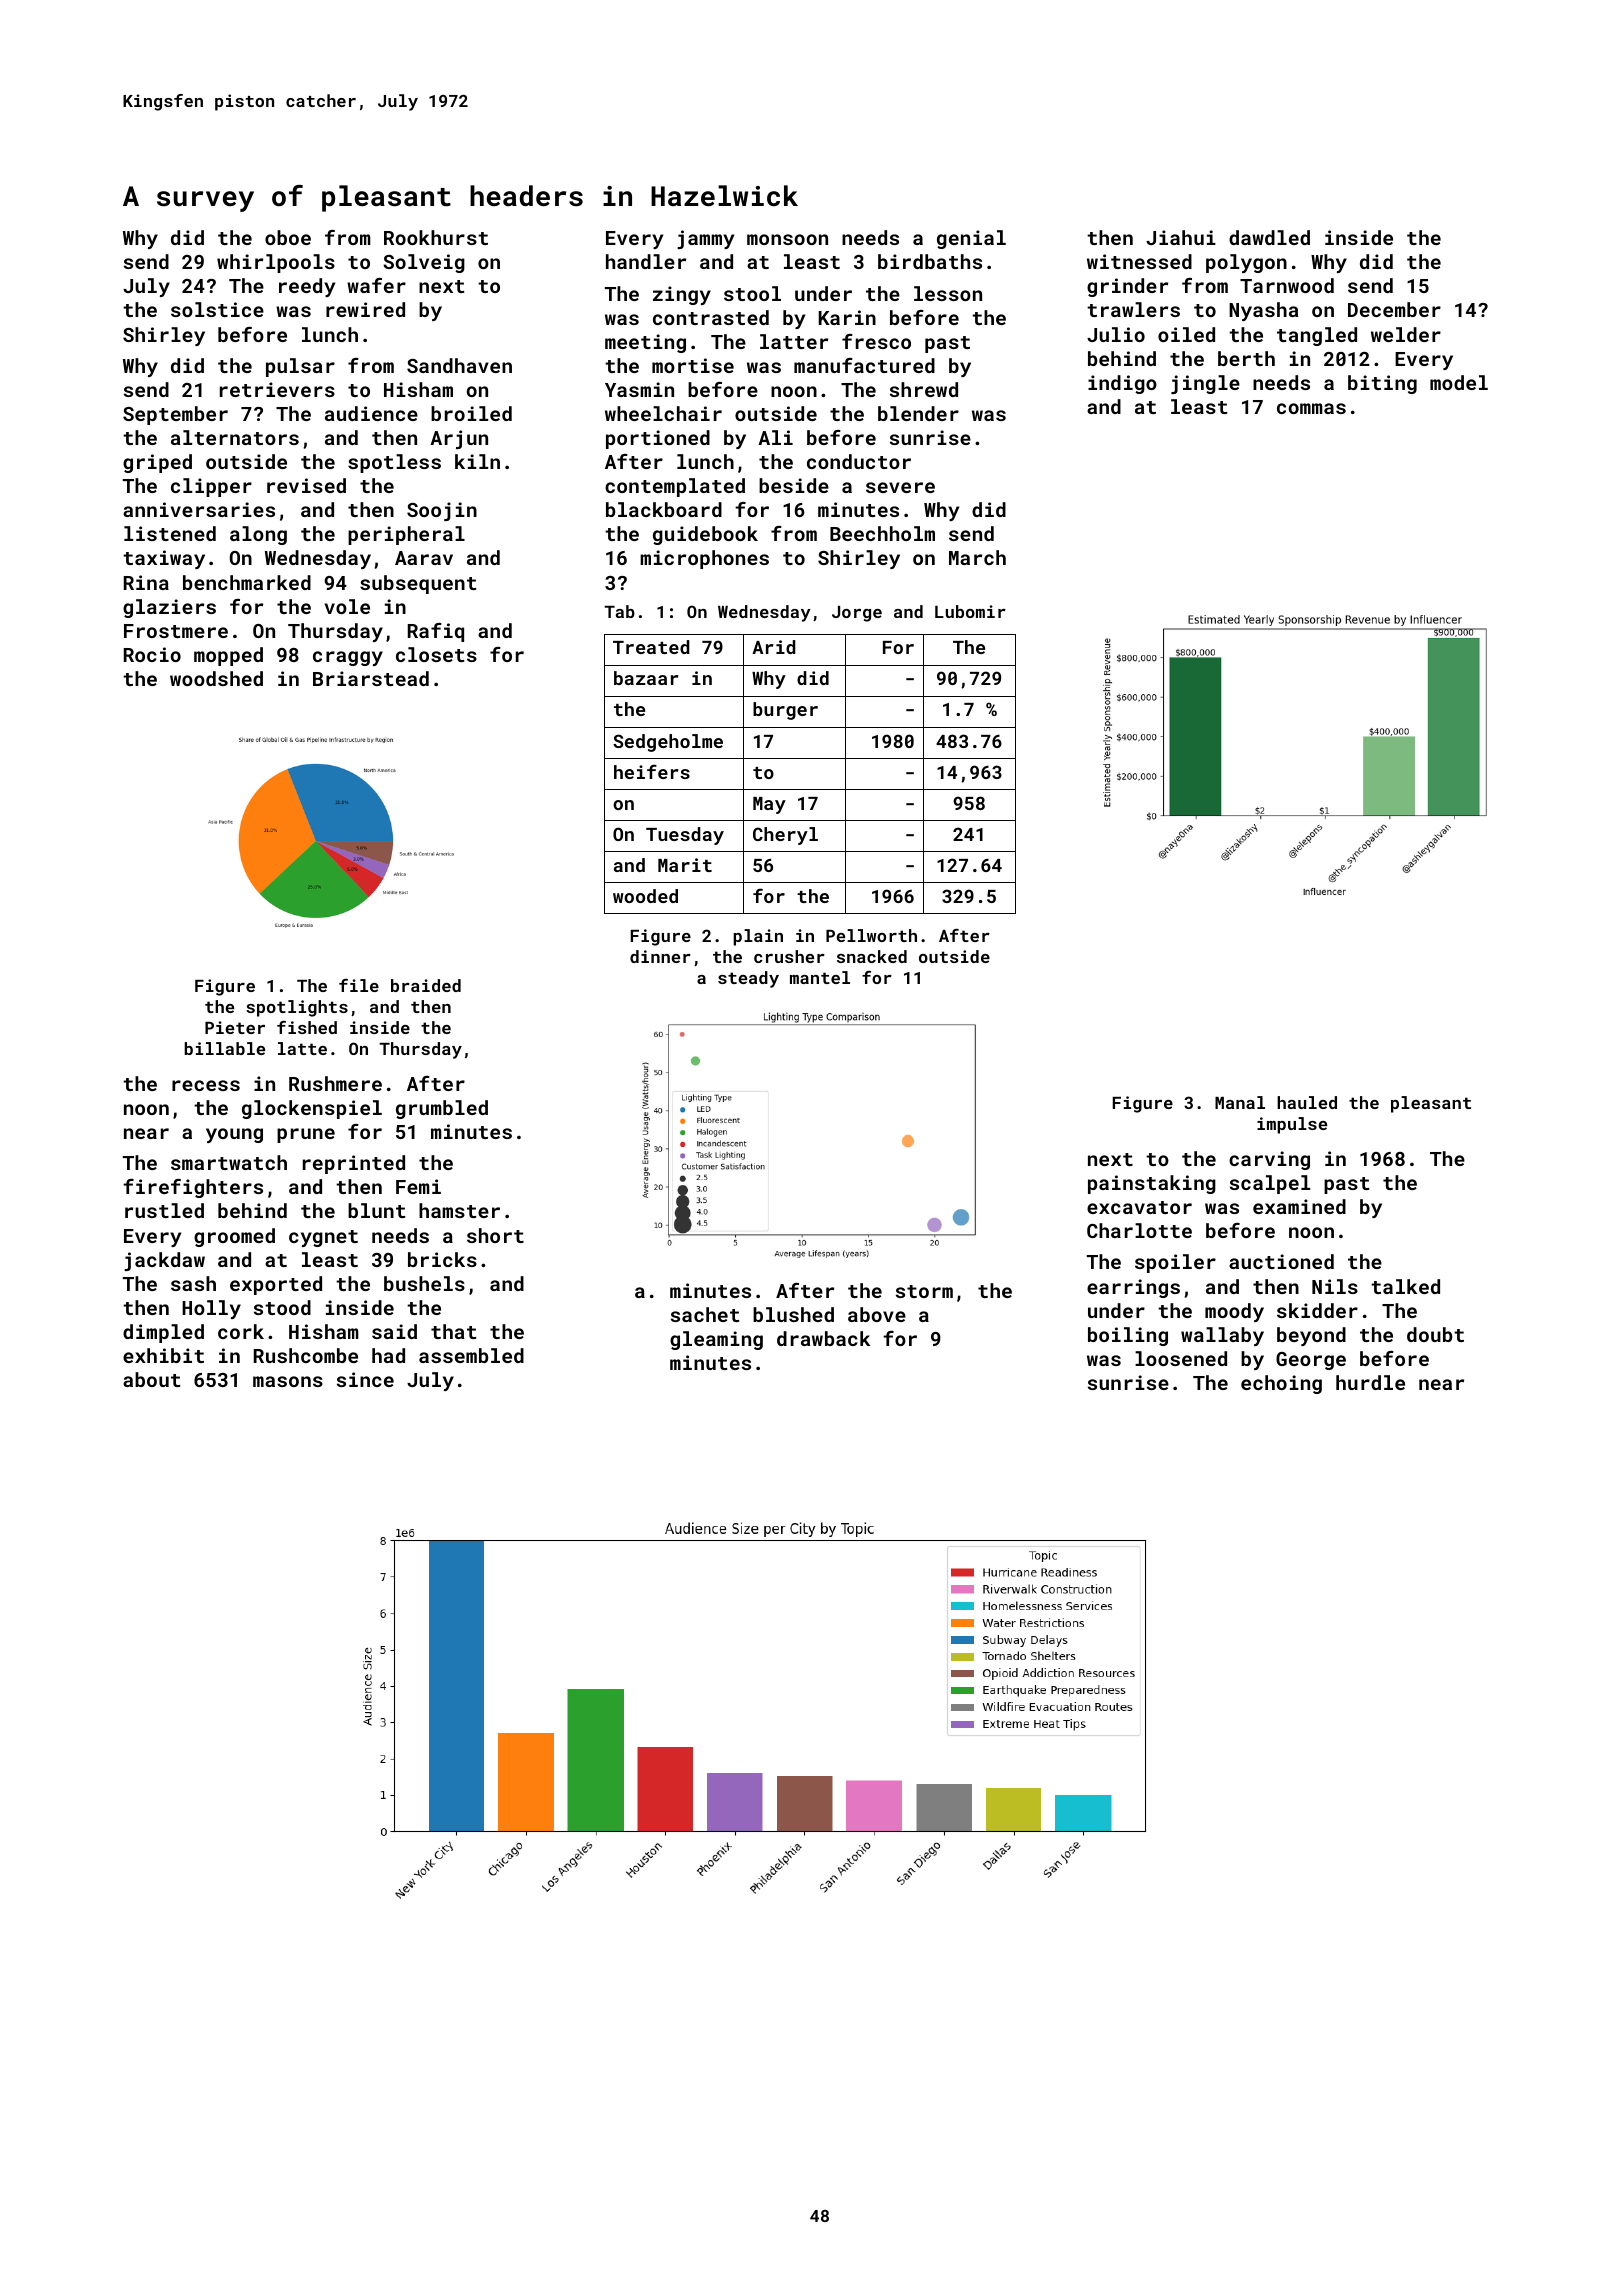 The height and width of the screenshot is (2292, 1620). I want to click on pulsar, so click(300, 367).
